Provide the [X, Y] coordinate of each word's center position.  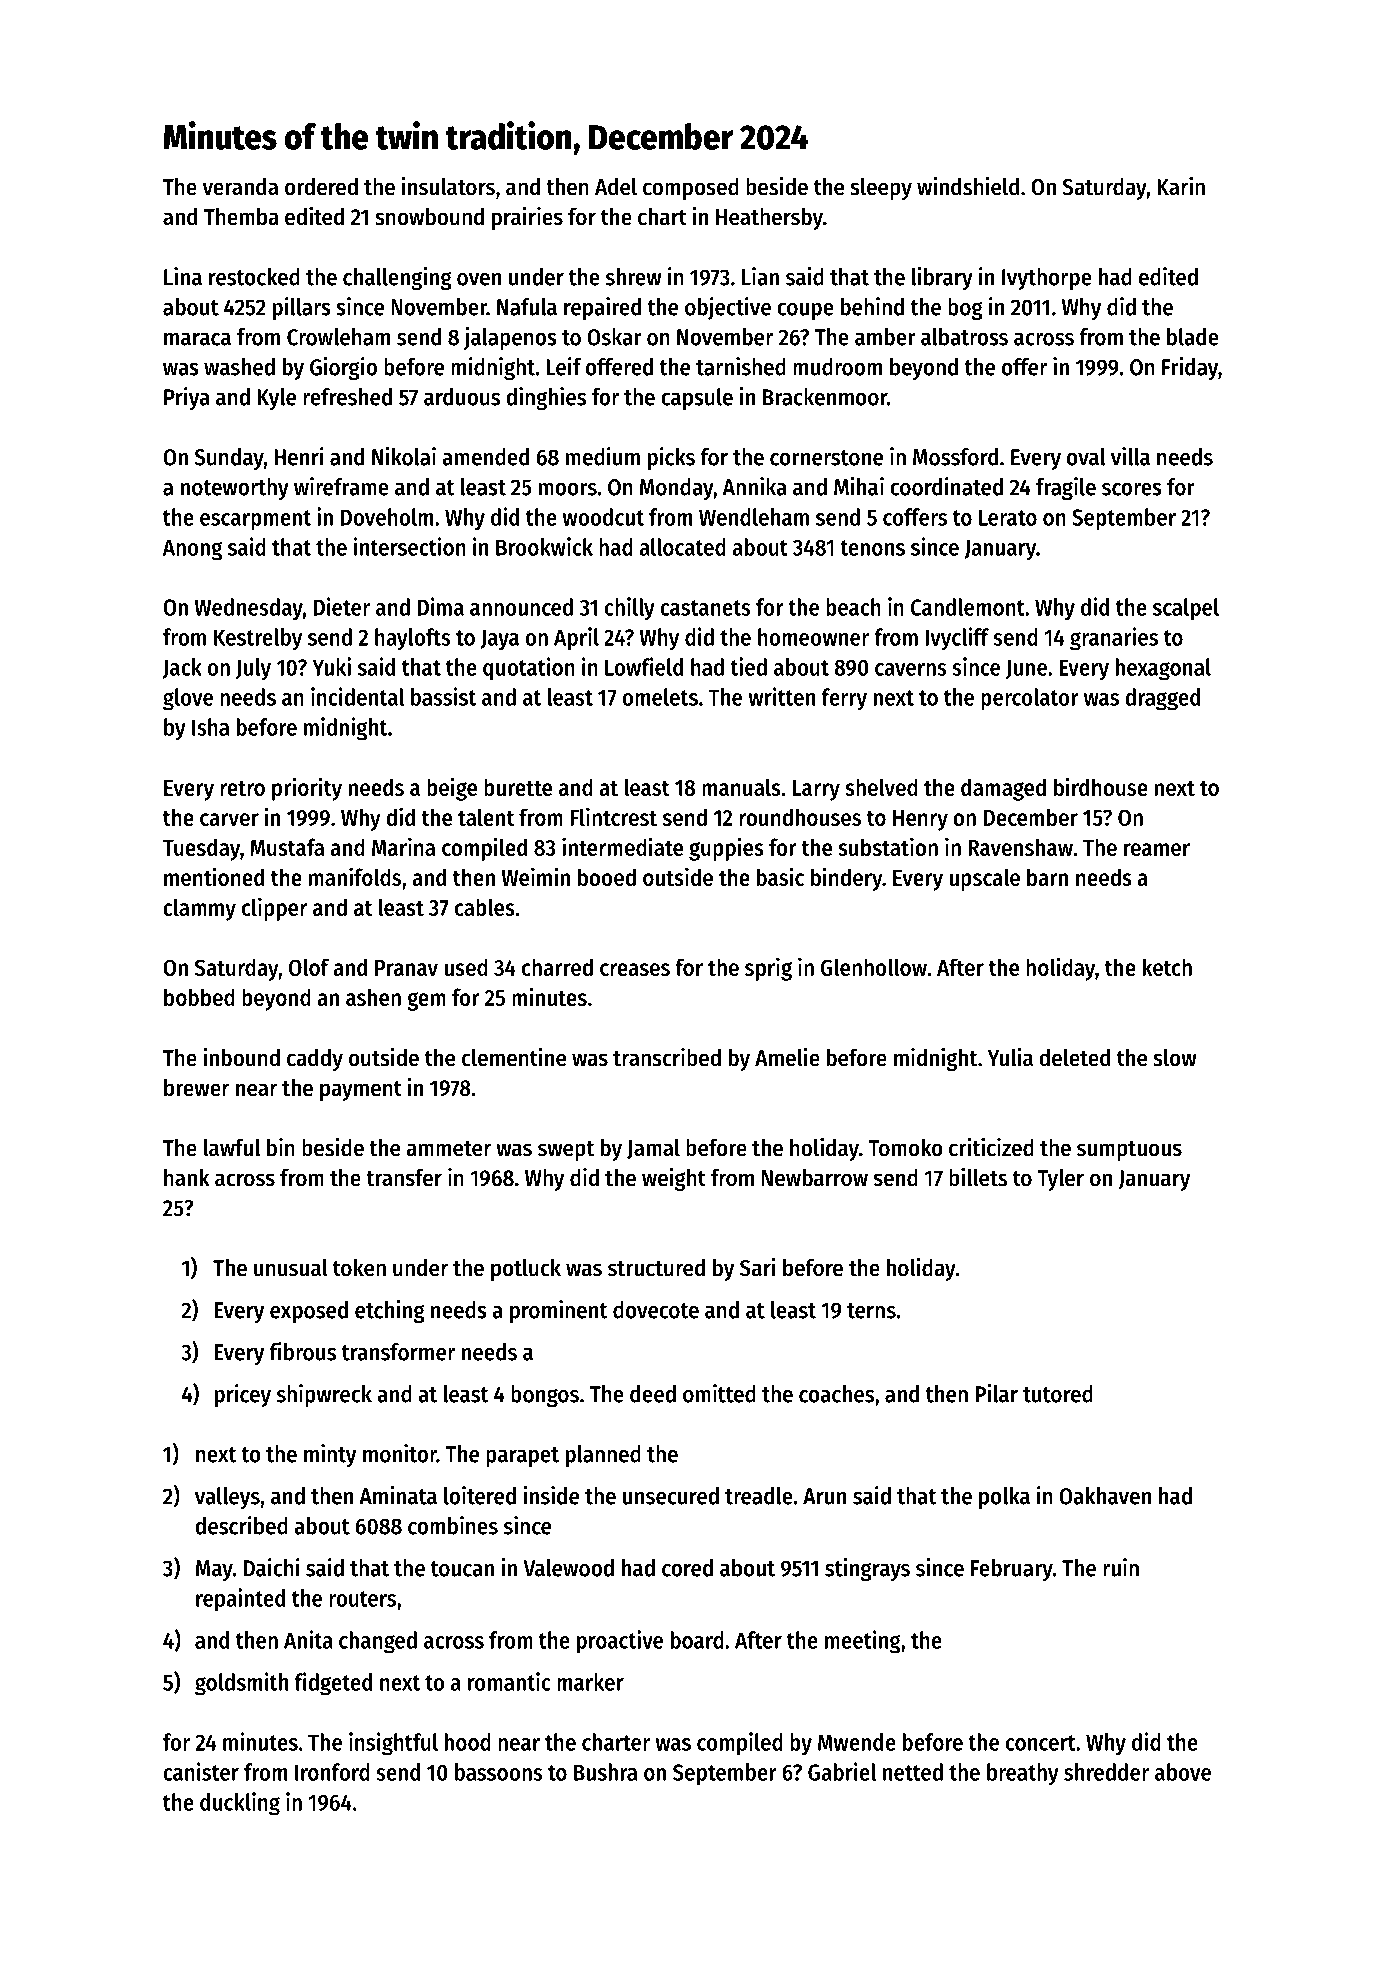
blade [1193, 337]
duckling [240, 1804]
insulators [448, 186]
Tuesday [201, 849]
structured [656, 1268]
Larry [816, 790]
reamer [1157, 849]
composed [691, 189]
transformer [398, 1352]
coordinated [946, 486]
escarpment [255, 520]
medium [603, 456]
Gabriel [842, 1771]
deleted [1074, 1058]
